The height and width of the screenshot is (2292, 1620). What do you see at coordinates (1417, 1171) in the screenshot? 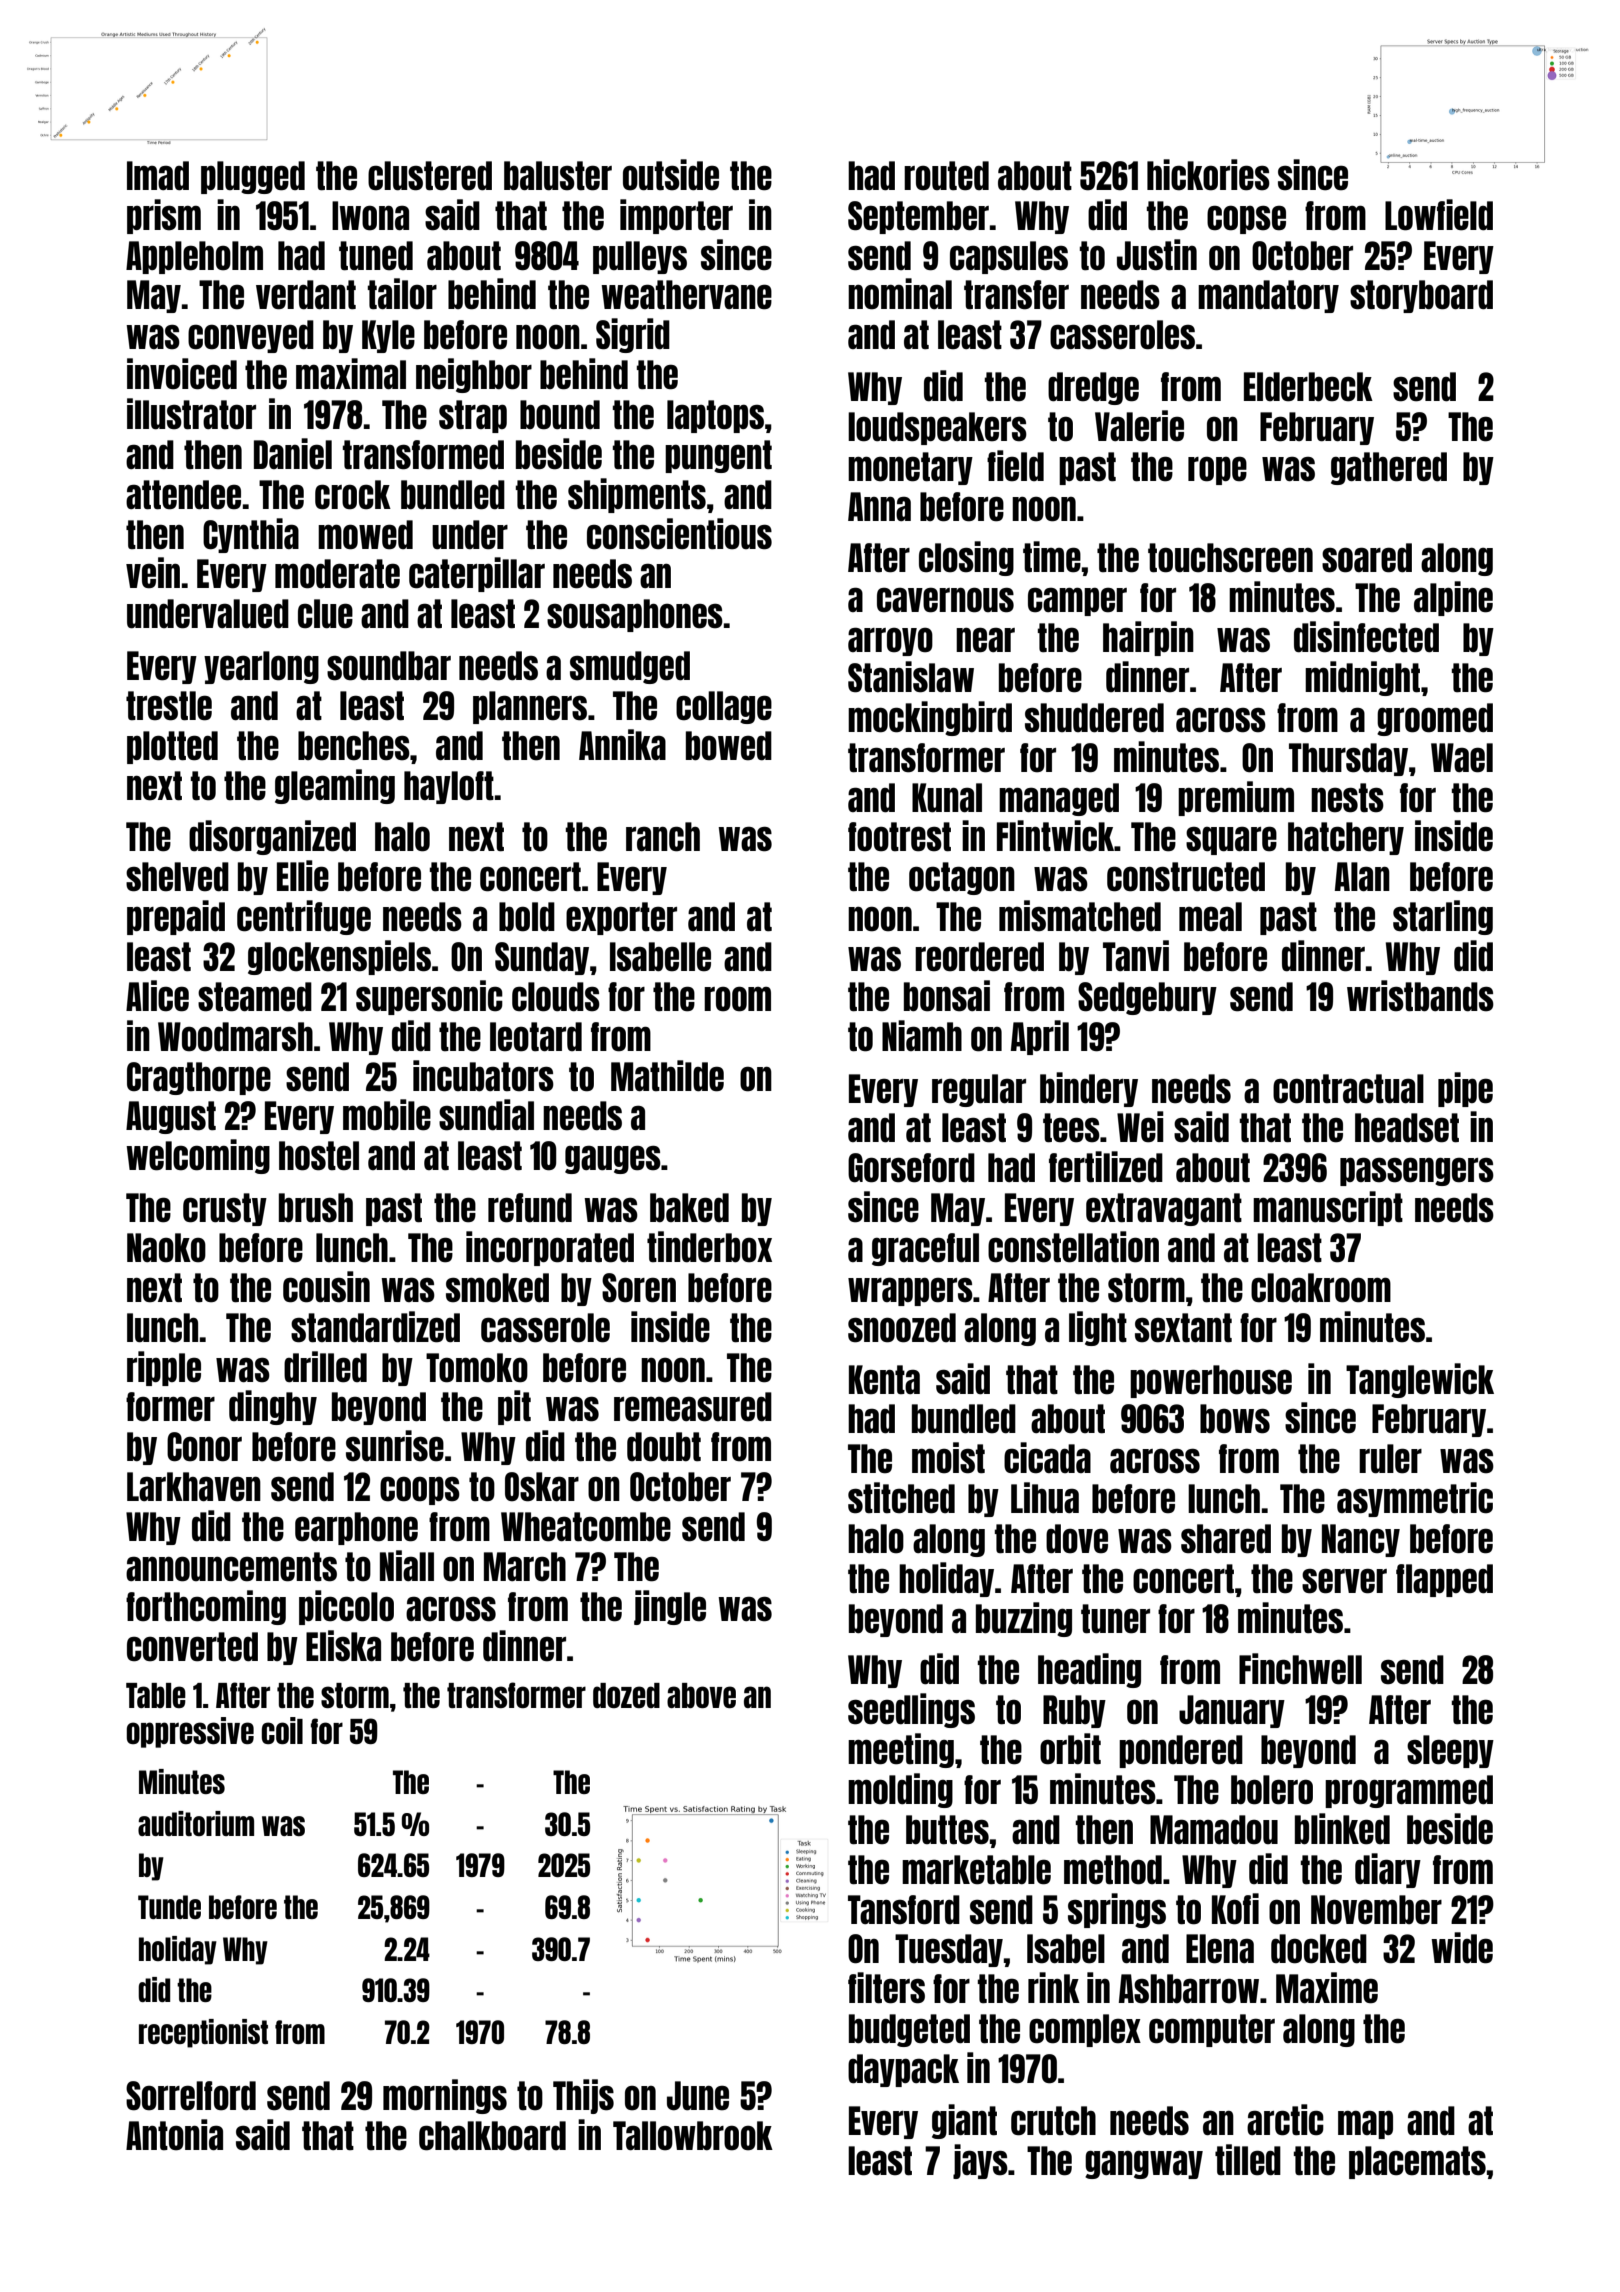
I see `passengers` at bounding box center [1417, 1171].
